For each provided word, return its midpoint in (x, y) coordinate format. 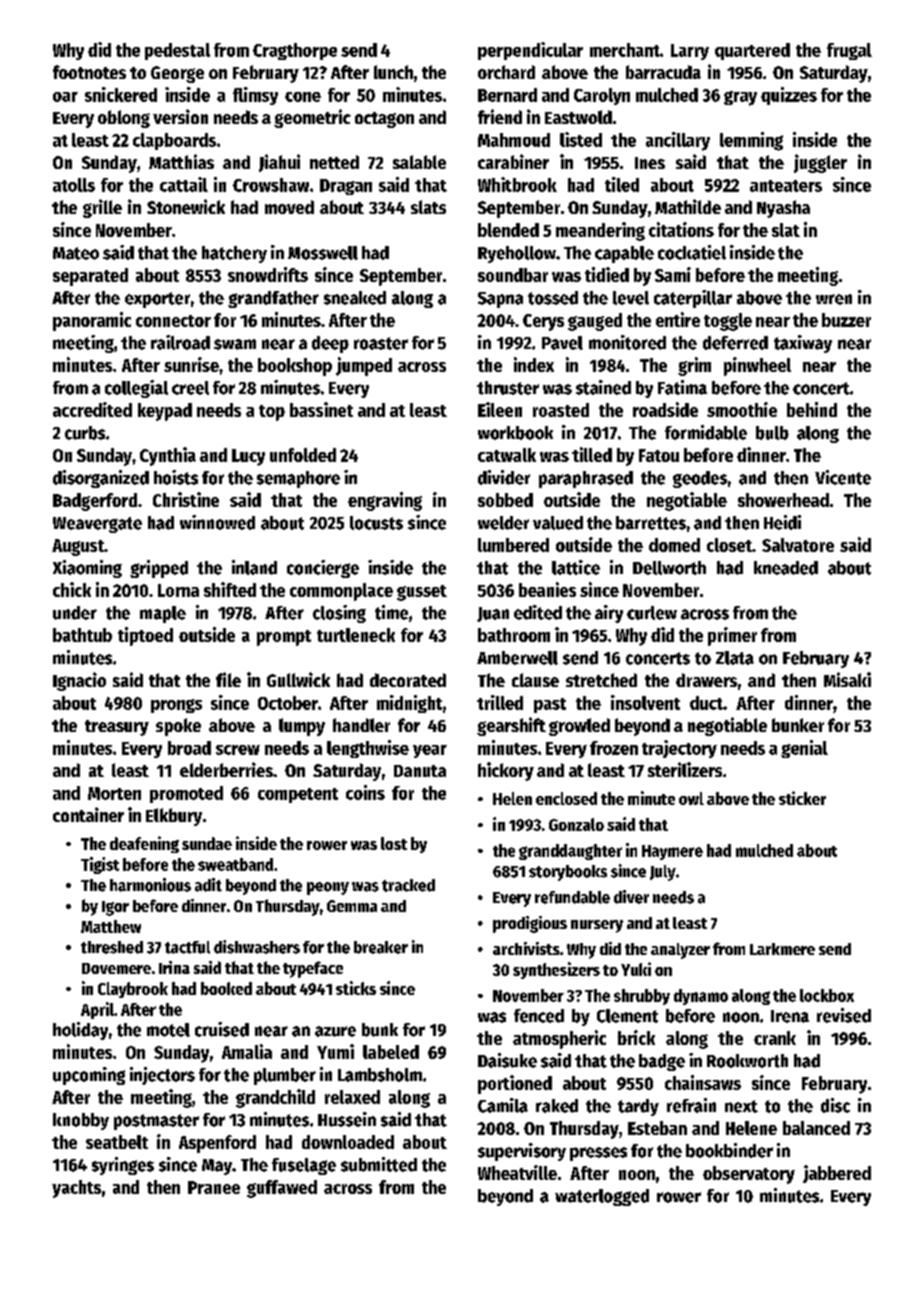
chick (72, 589)
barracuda (663, 72)
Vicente (843, 477)
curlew (652, 613)
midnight (409, 704)
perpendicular (530, 51)
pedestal (177, 51)
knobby (81, 1121)
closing (339, 614)
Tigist (100, 865)
